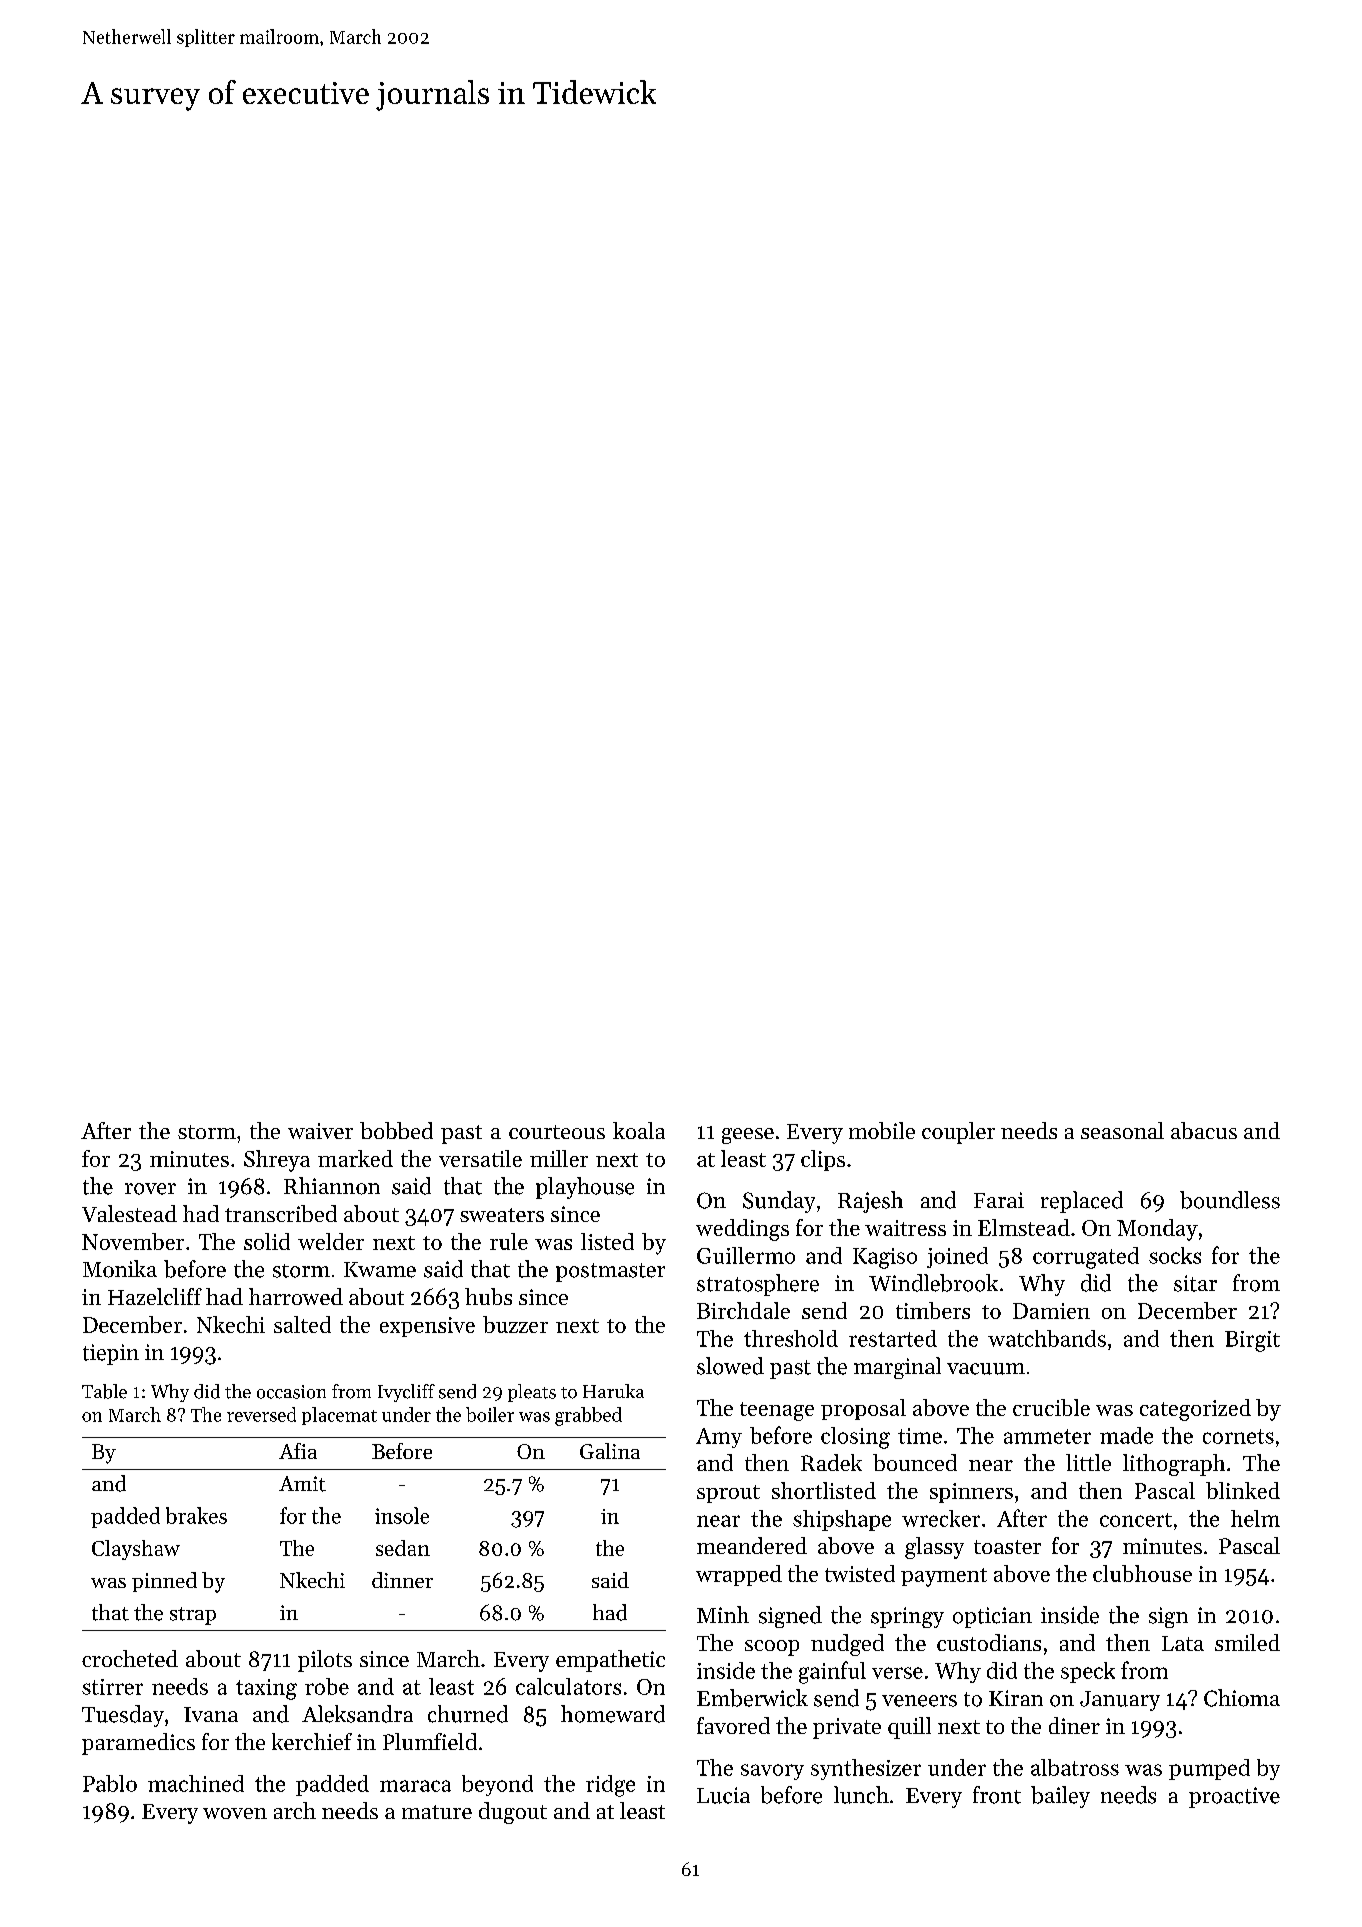 The width and height of the screenshot is (1362, 1927). What do you see at coordinates (1204, 1130) in the screenshot?
I see `abacus` at bounding box center [1204, 1130].
